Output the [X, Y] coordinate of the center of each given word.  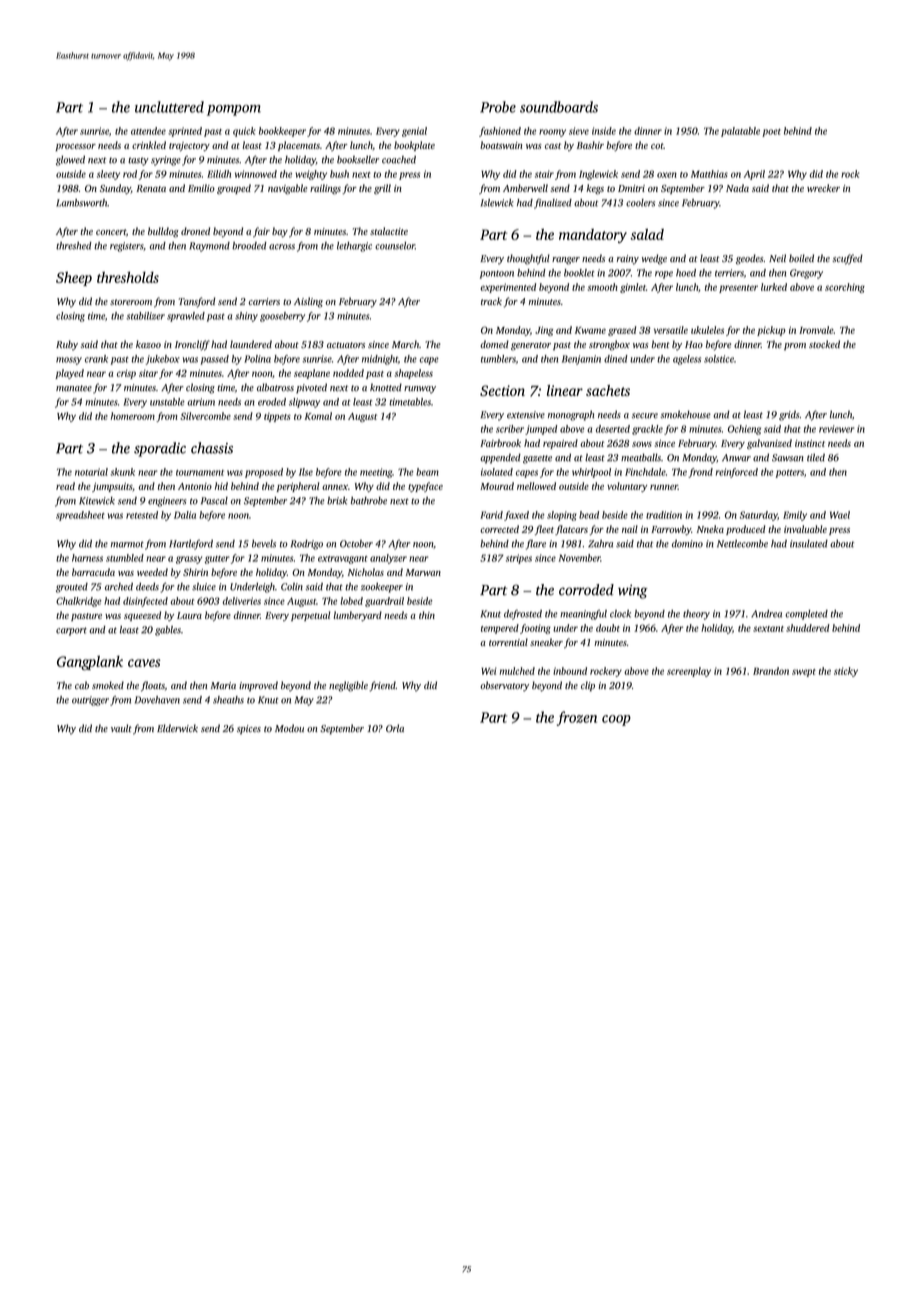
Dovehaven [157, 700]
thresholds [128, 277]
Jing [544, 331]
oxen [667, 175]
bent [661, 344]
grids [789, 416]
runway [420, 390]
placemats [299, 146]
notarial [91, 472]
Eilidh [219, 174]
